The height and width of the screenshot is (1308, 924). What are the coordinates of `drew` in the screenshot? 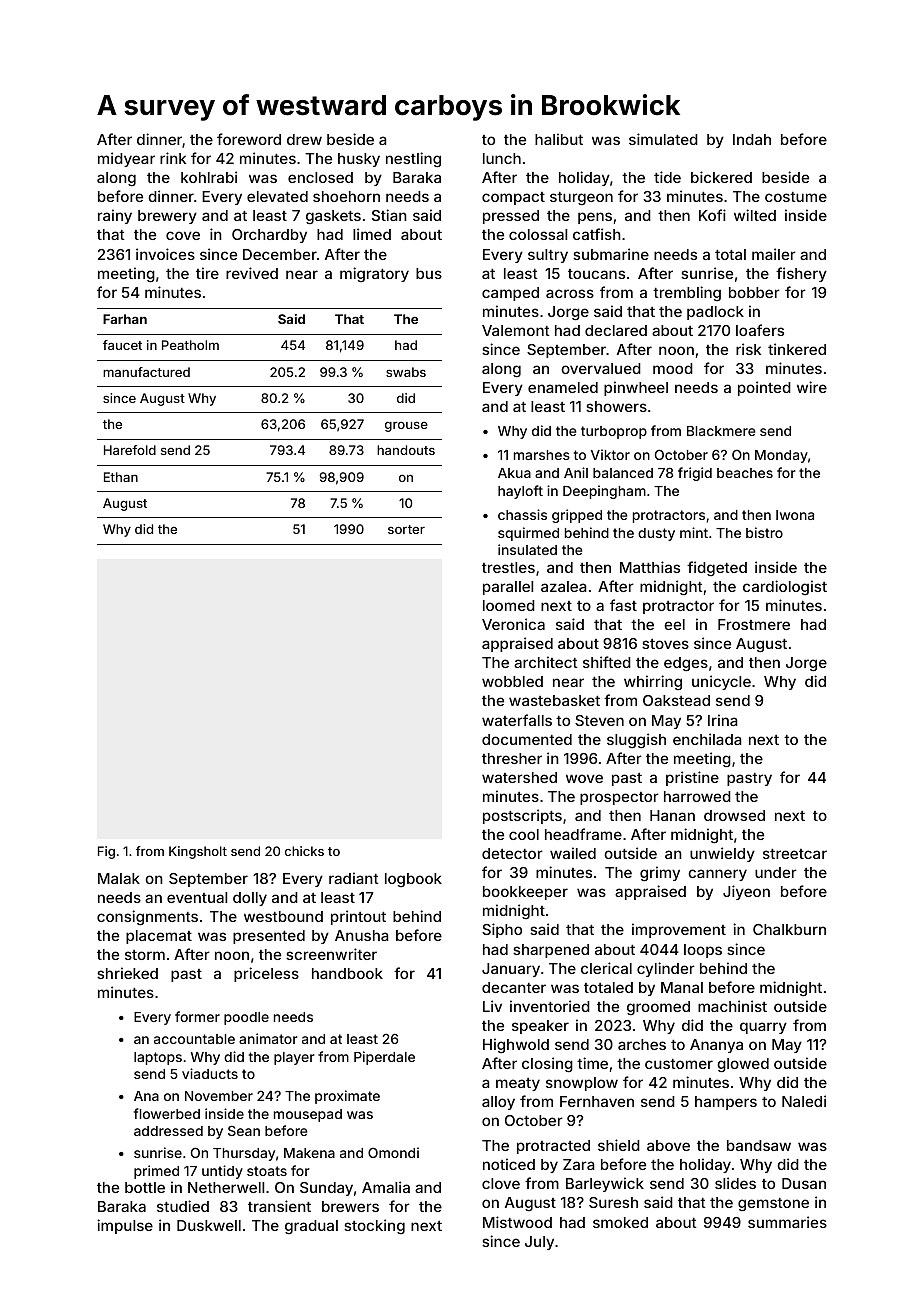 It's located at (304, 139).
